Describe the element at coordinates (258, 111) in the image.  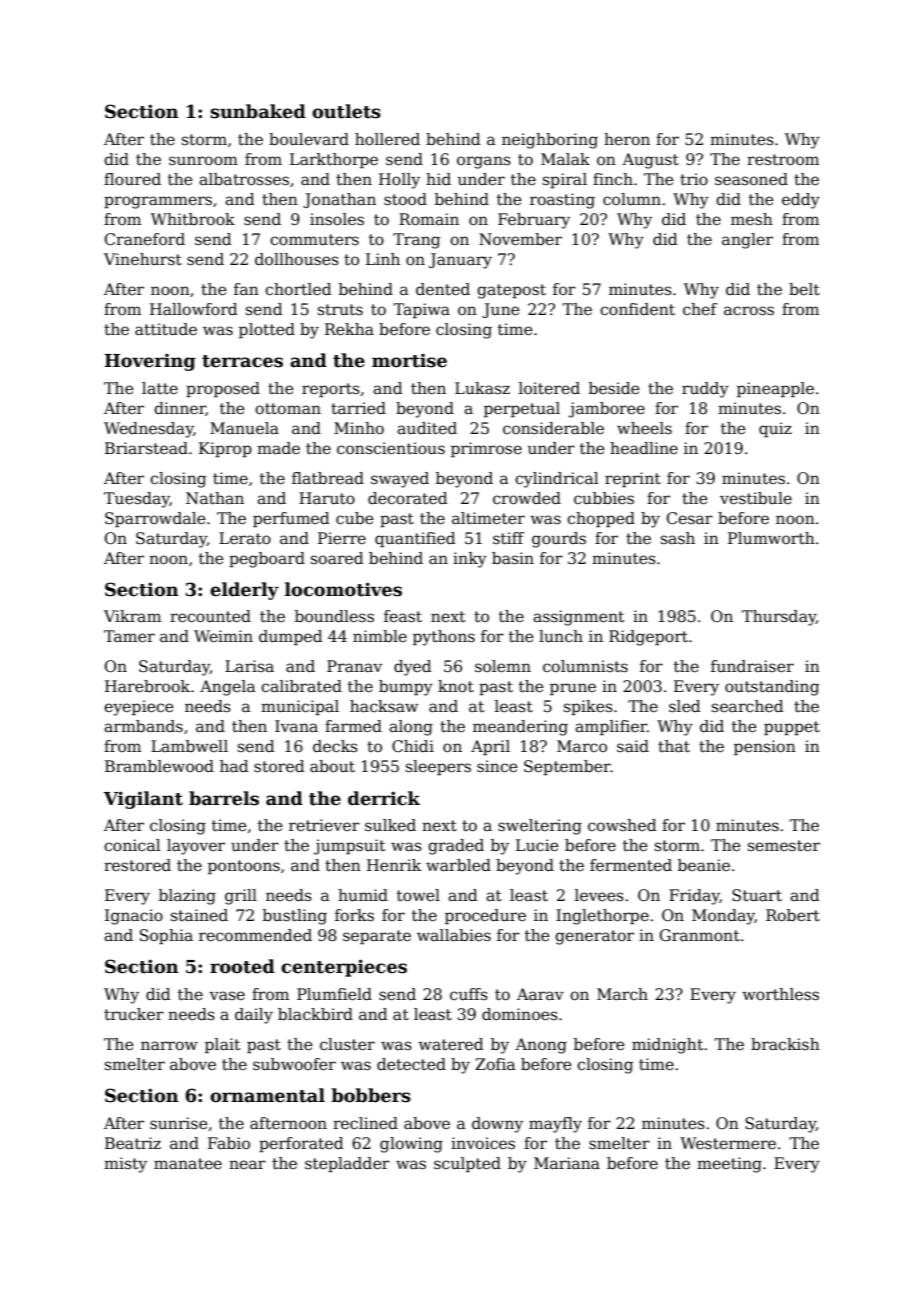
I see `sunbaked` at that location.
